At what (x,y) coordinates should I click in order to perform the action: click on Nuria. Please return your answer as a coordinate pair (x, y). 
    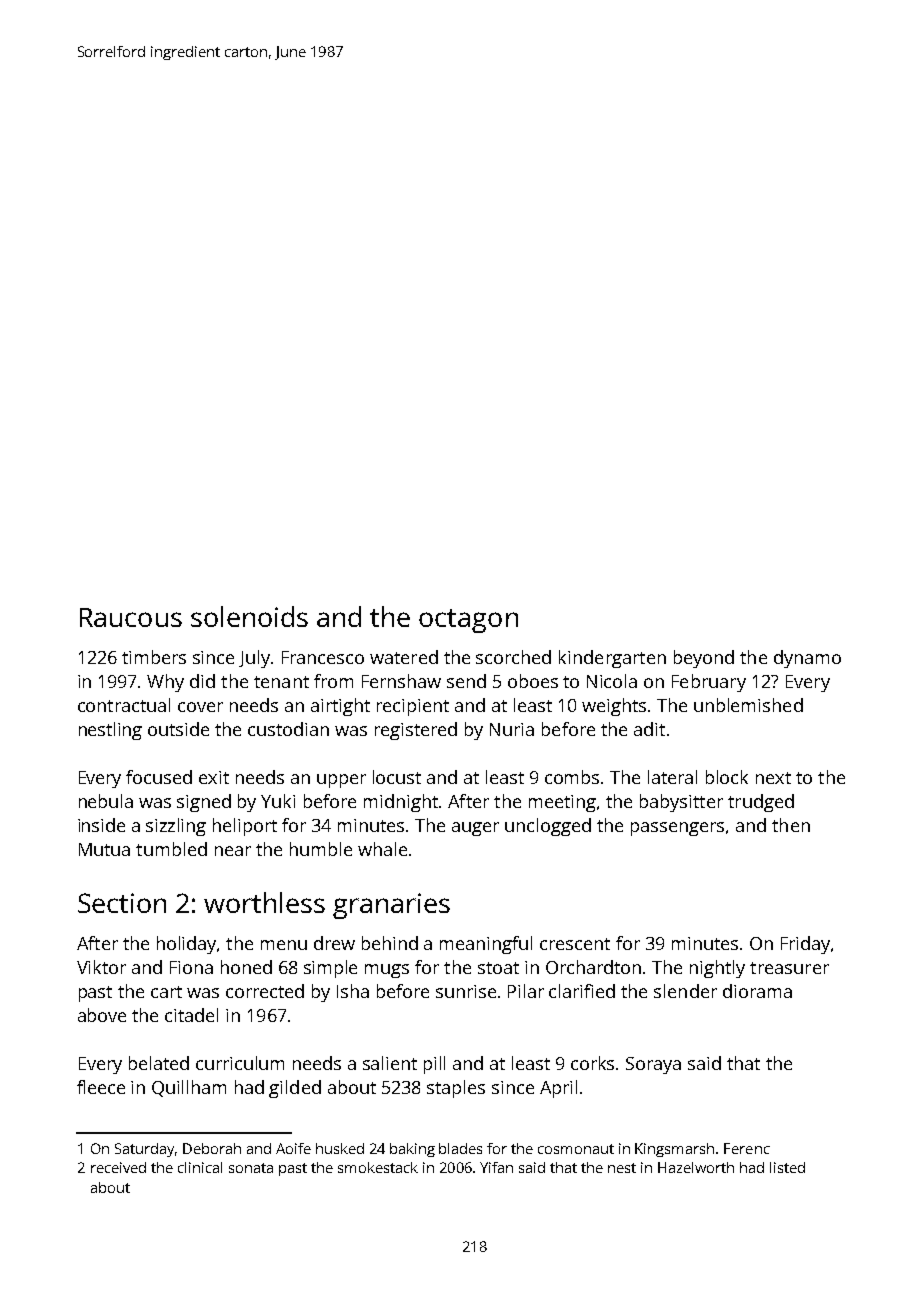
    Looking at the image, I should click on (512, 729).
